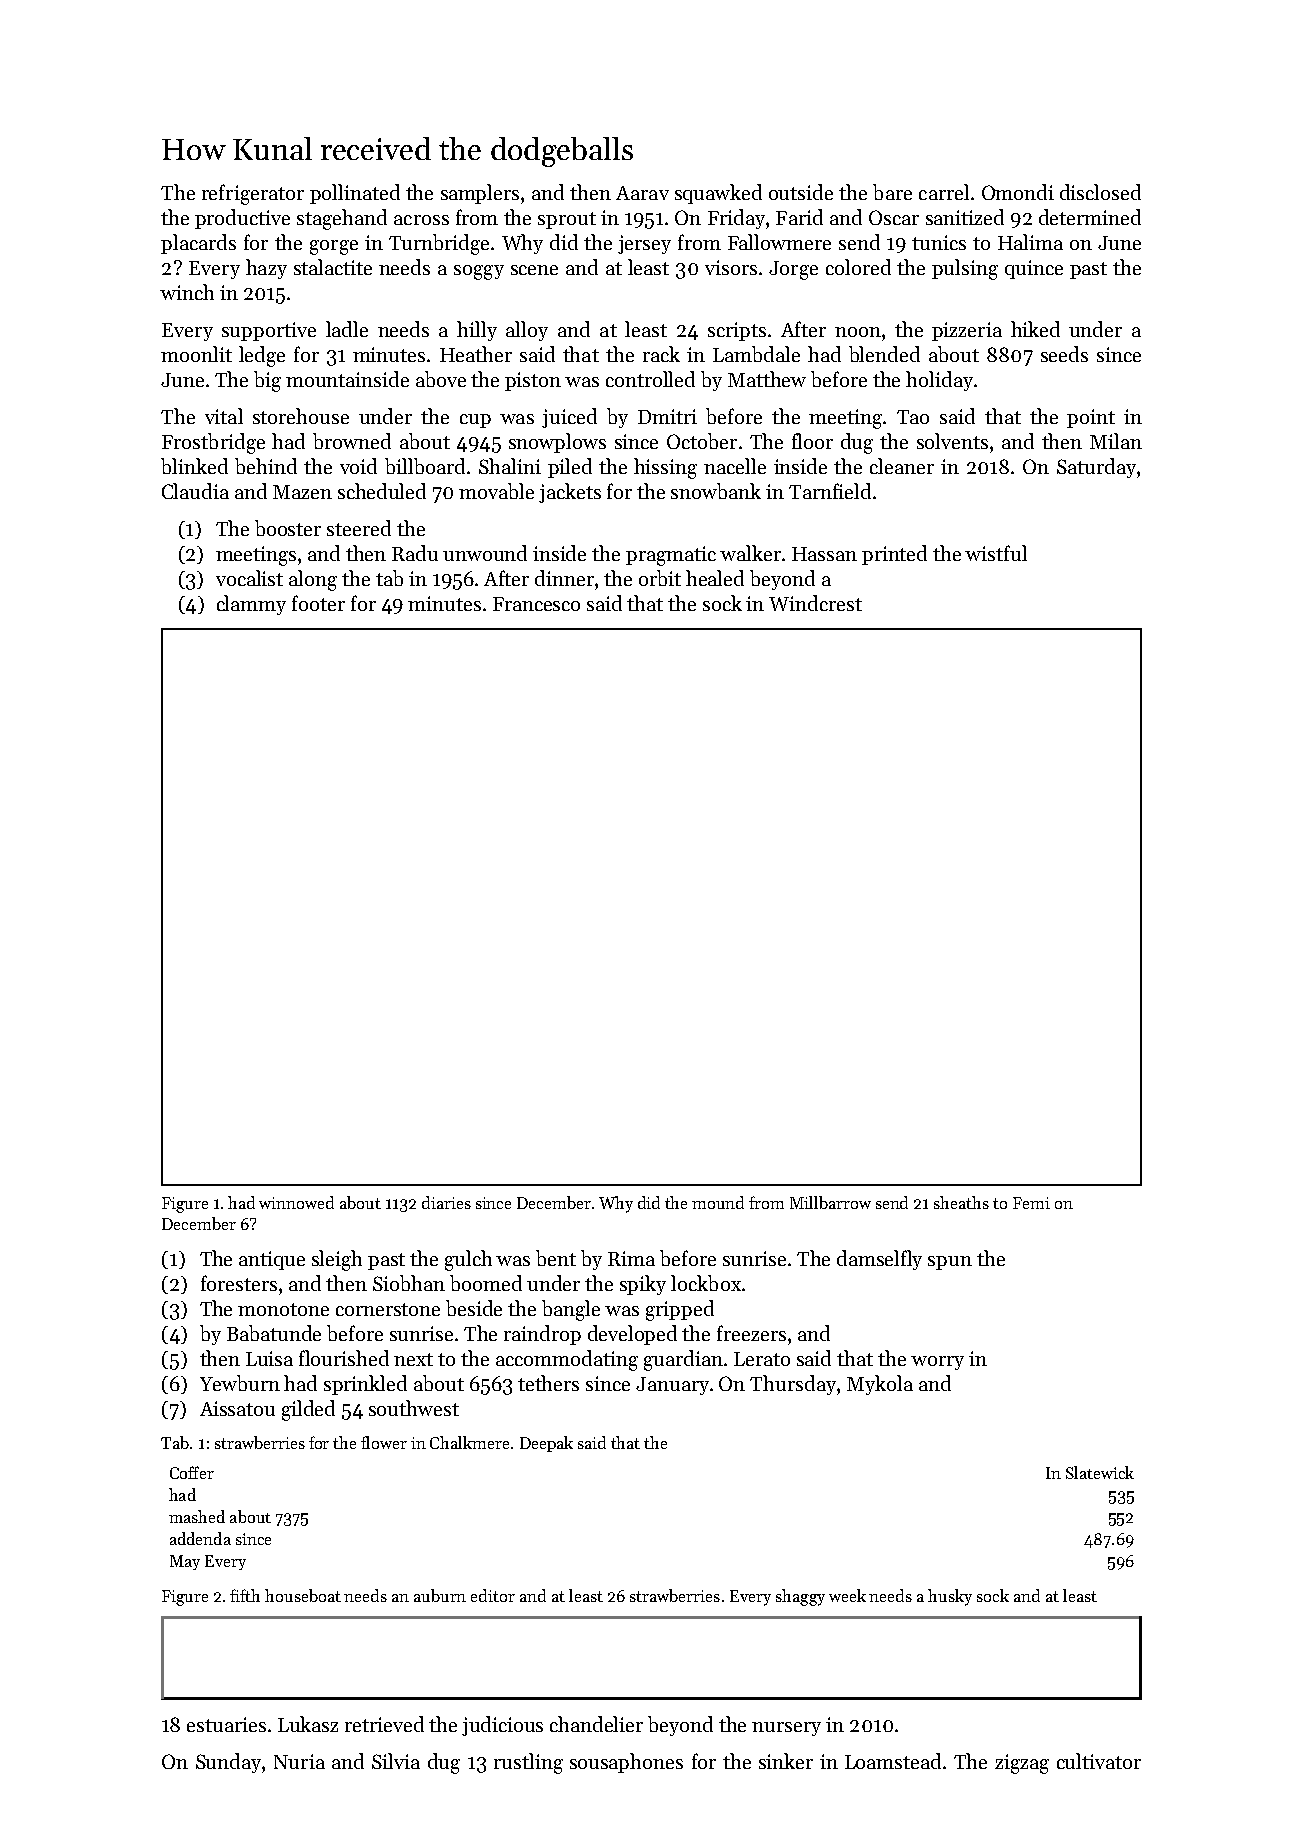 The image size is (1303, 1843). What do you see at coordinates (939, 381) in the screenshot?
I see `holiday` at bounding box center [939, 381].
